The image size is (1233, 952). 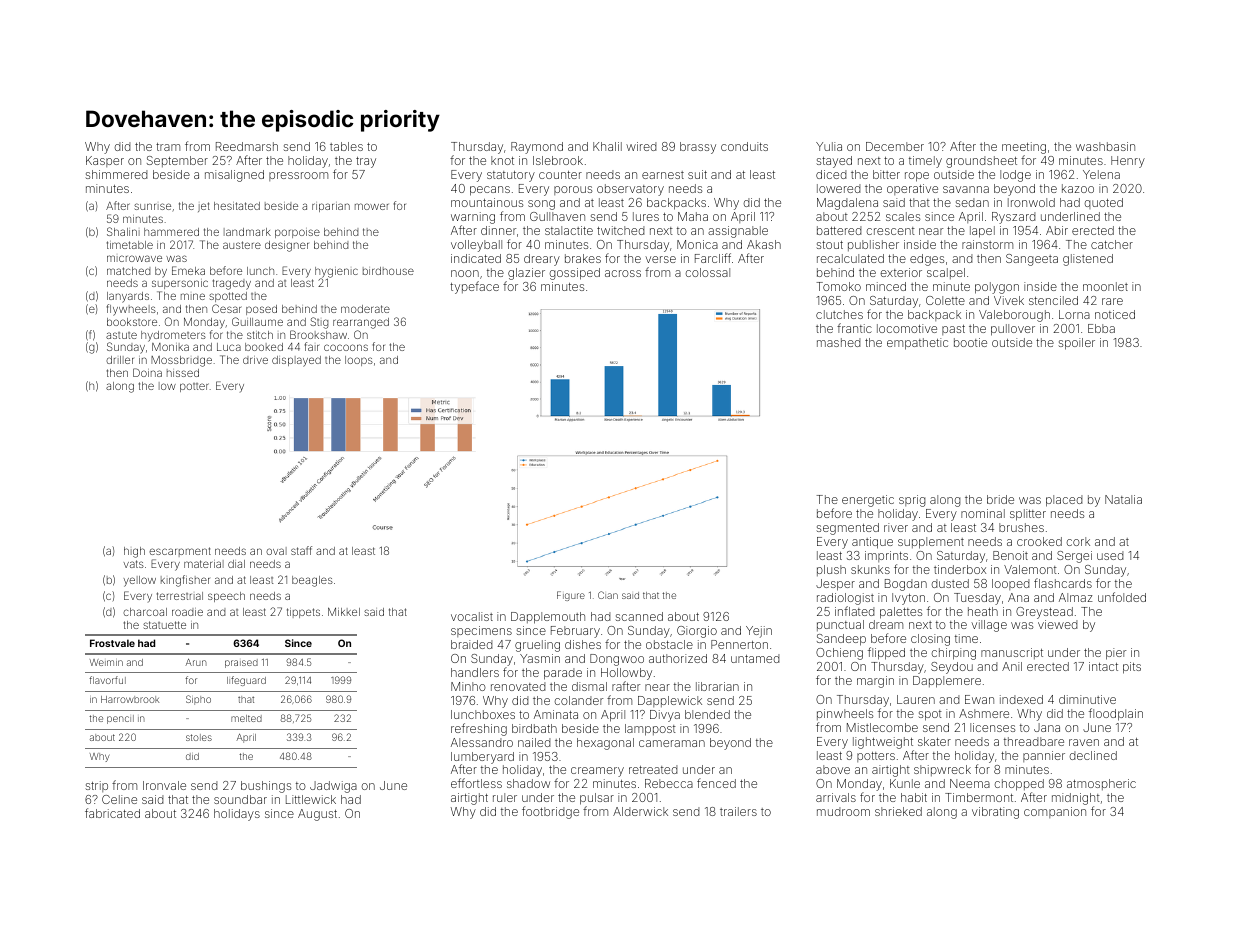 I want to click on wired, so click(x=641, y=146).
